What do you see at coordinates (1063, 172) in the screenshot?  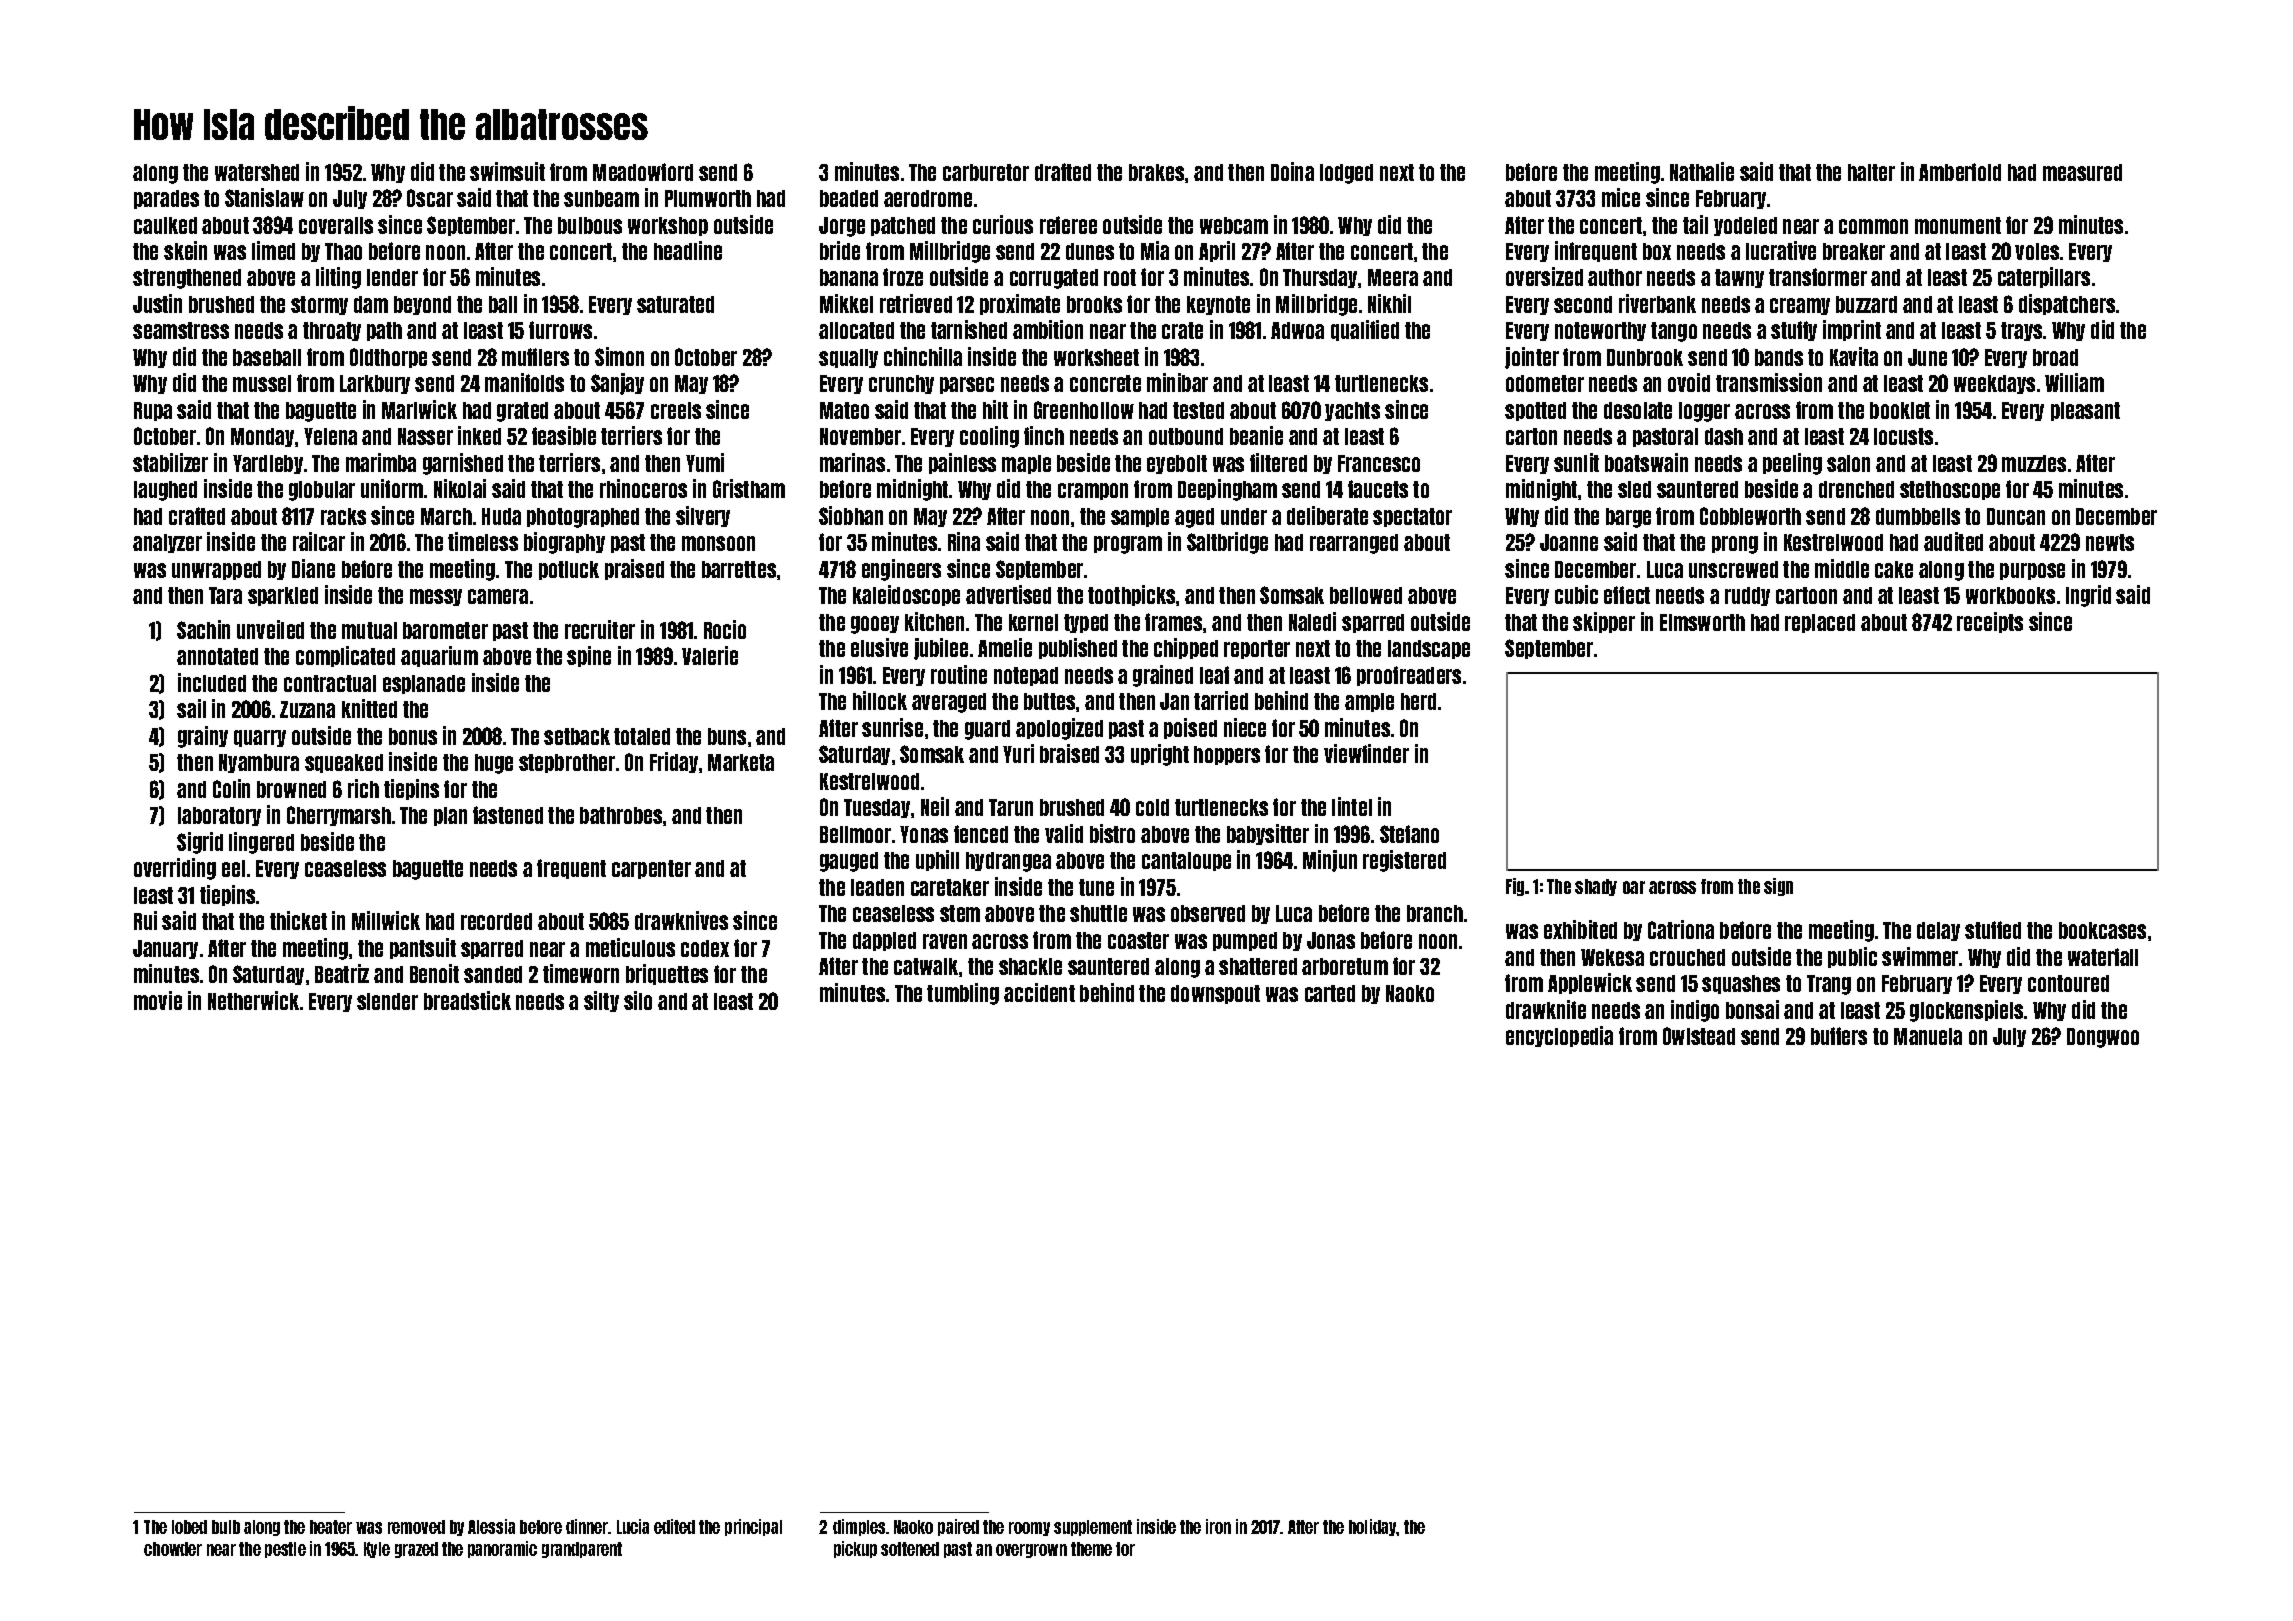 I see `drafted` at bounding box center [1063, 172].
